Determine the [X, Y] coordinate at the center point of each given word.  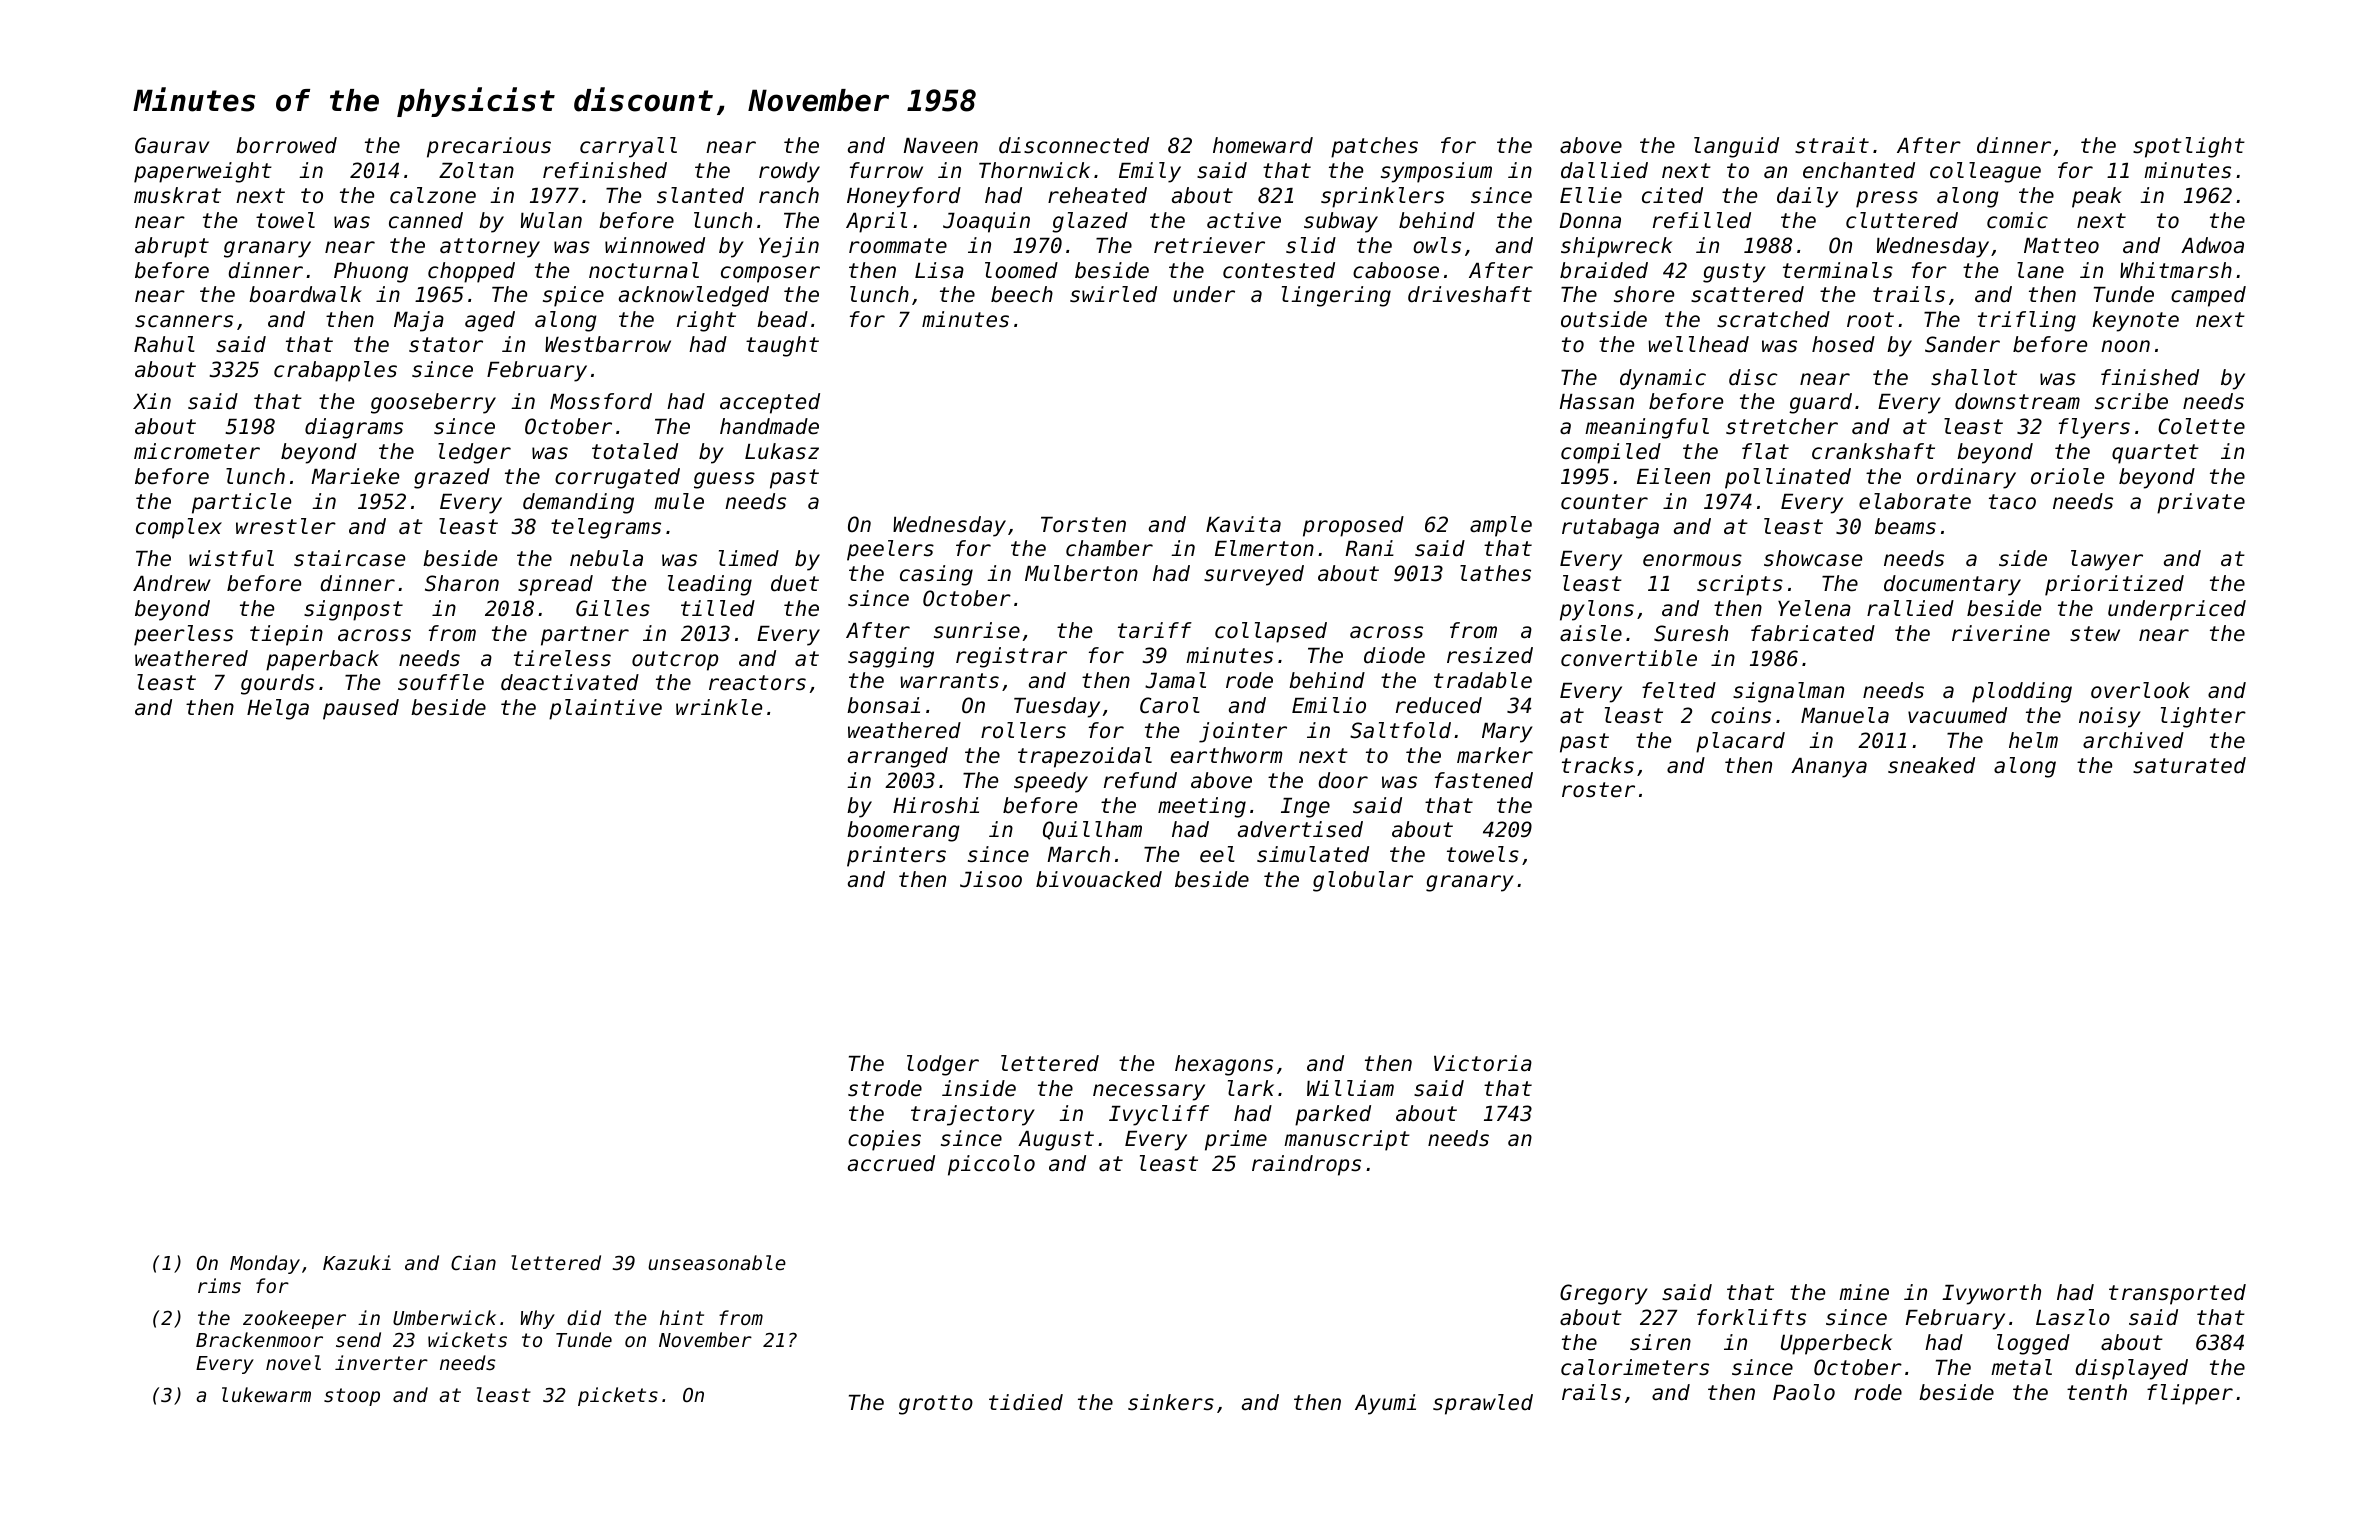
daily [1807, 197]
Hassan [1597, 402]
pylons [1597, 610]
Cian [473, 1262]
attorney [490, 248]
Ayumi [1385, 1404]
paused [361, 709]
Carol [1170, 705]
